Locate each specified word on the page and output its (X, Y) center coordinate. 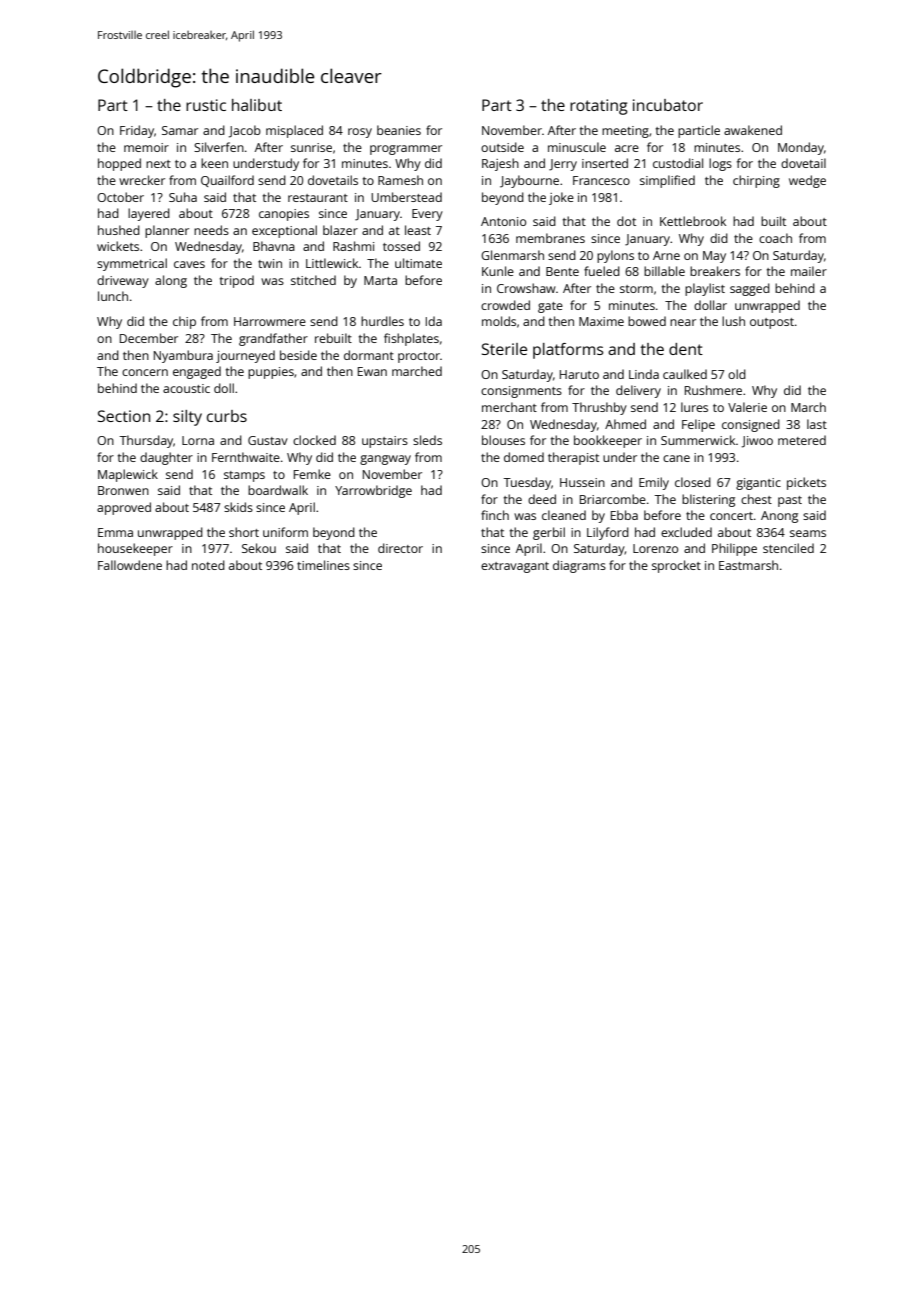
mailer (809, 271)
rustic (206, 105)
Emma (115, 532)
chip (184, 322)
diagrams (579, 566)
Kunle (498, 271)
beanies (399, 130)
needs (211, 230)
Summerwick (698, 440)
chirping (756, 181)
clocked (314, 440)
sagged (750, 289)
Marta (380, 280)
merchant (509, 407)
